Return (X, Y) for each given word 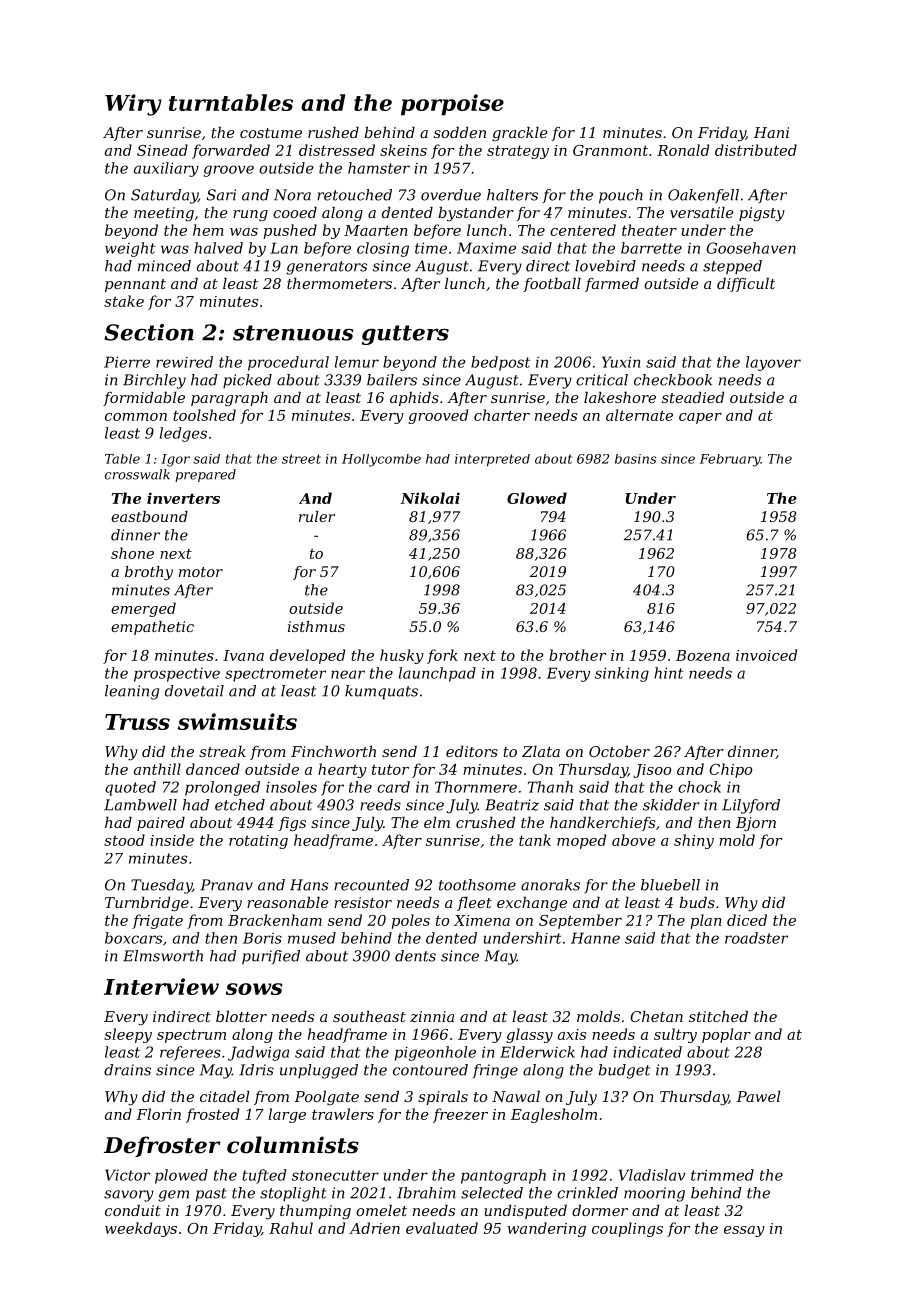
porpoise (452, 105)
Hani (771, 132)
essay (744, 1231)
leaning (132, 692)
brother (577, 655)
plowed (181, 1176)
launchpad (437, 674)
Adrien (374, 1228)
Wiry (133, 105)
